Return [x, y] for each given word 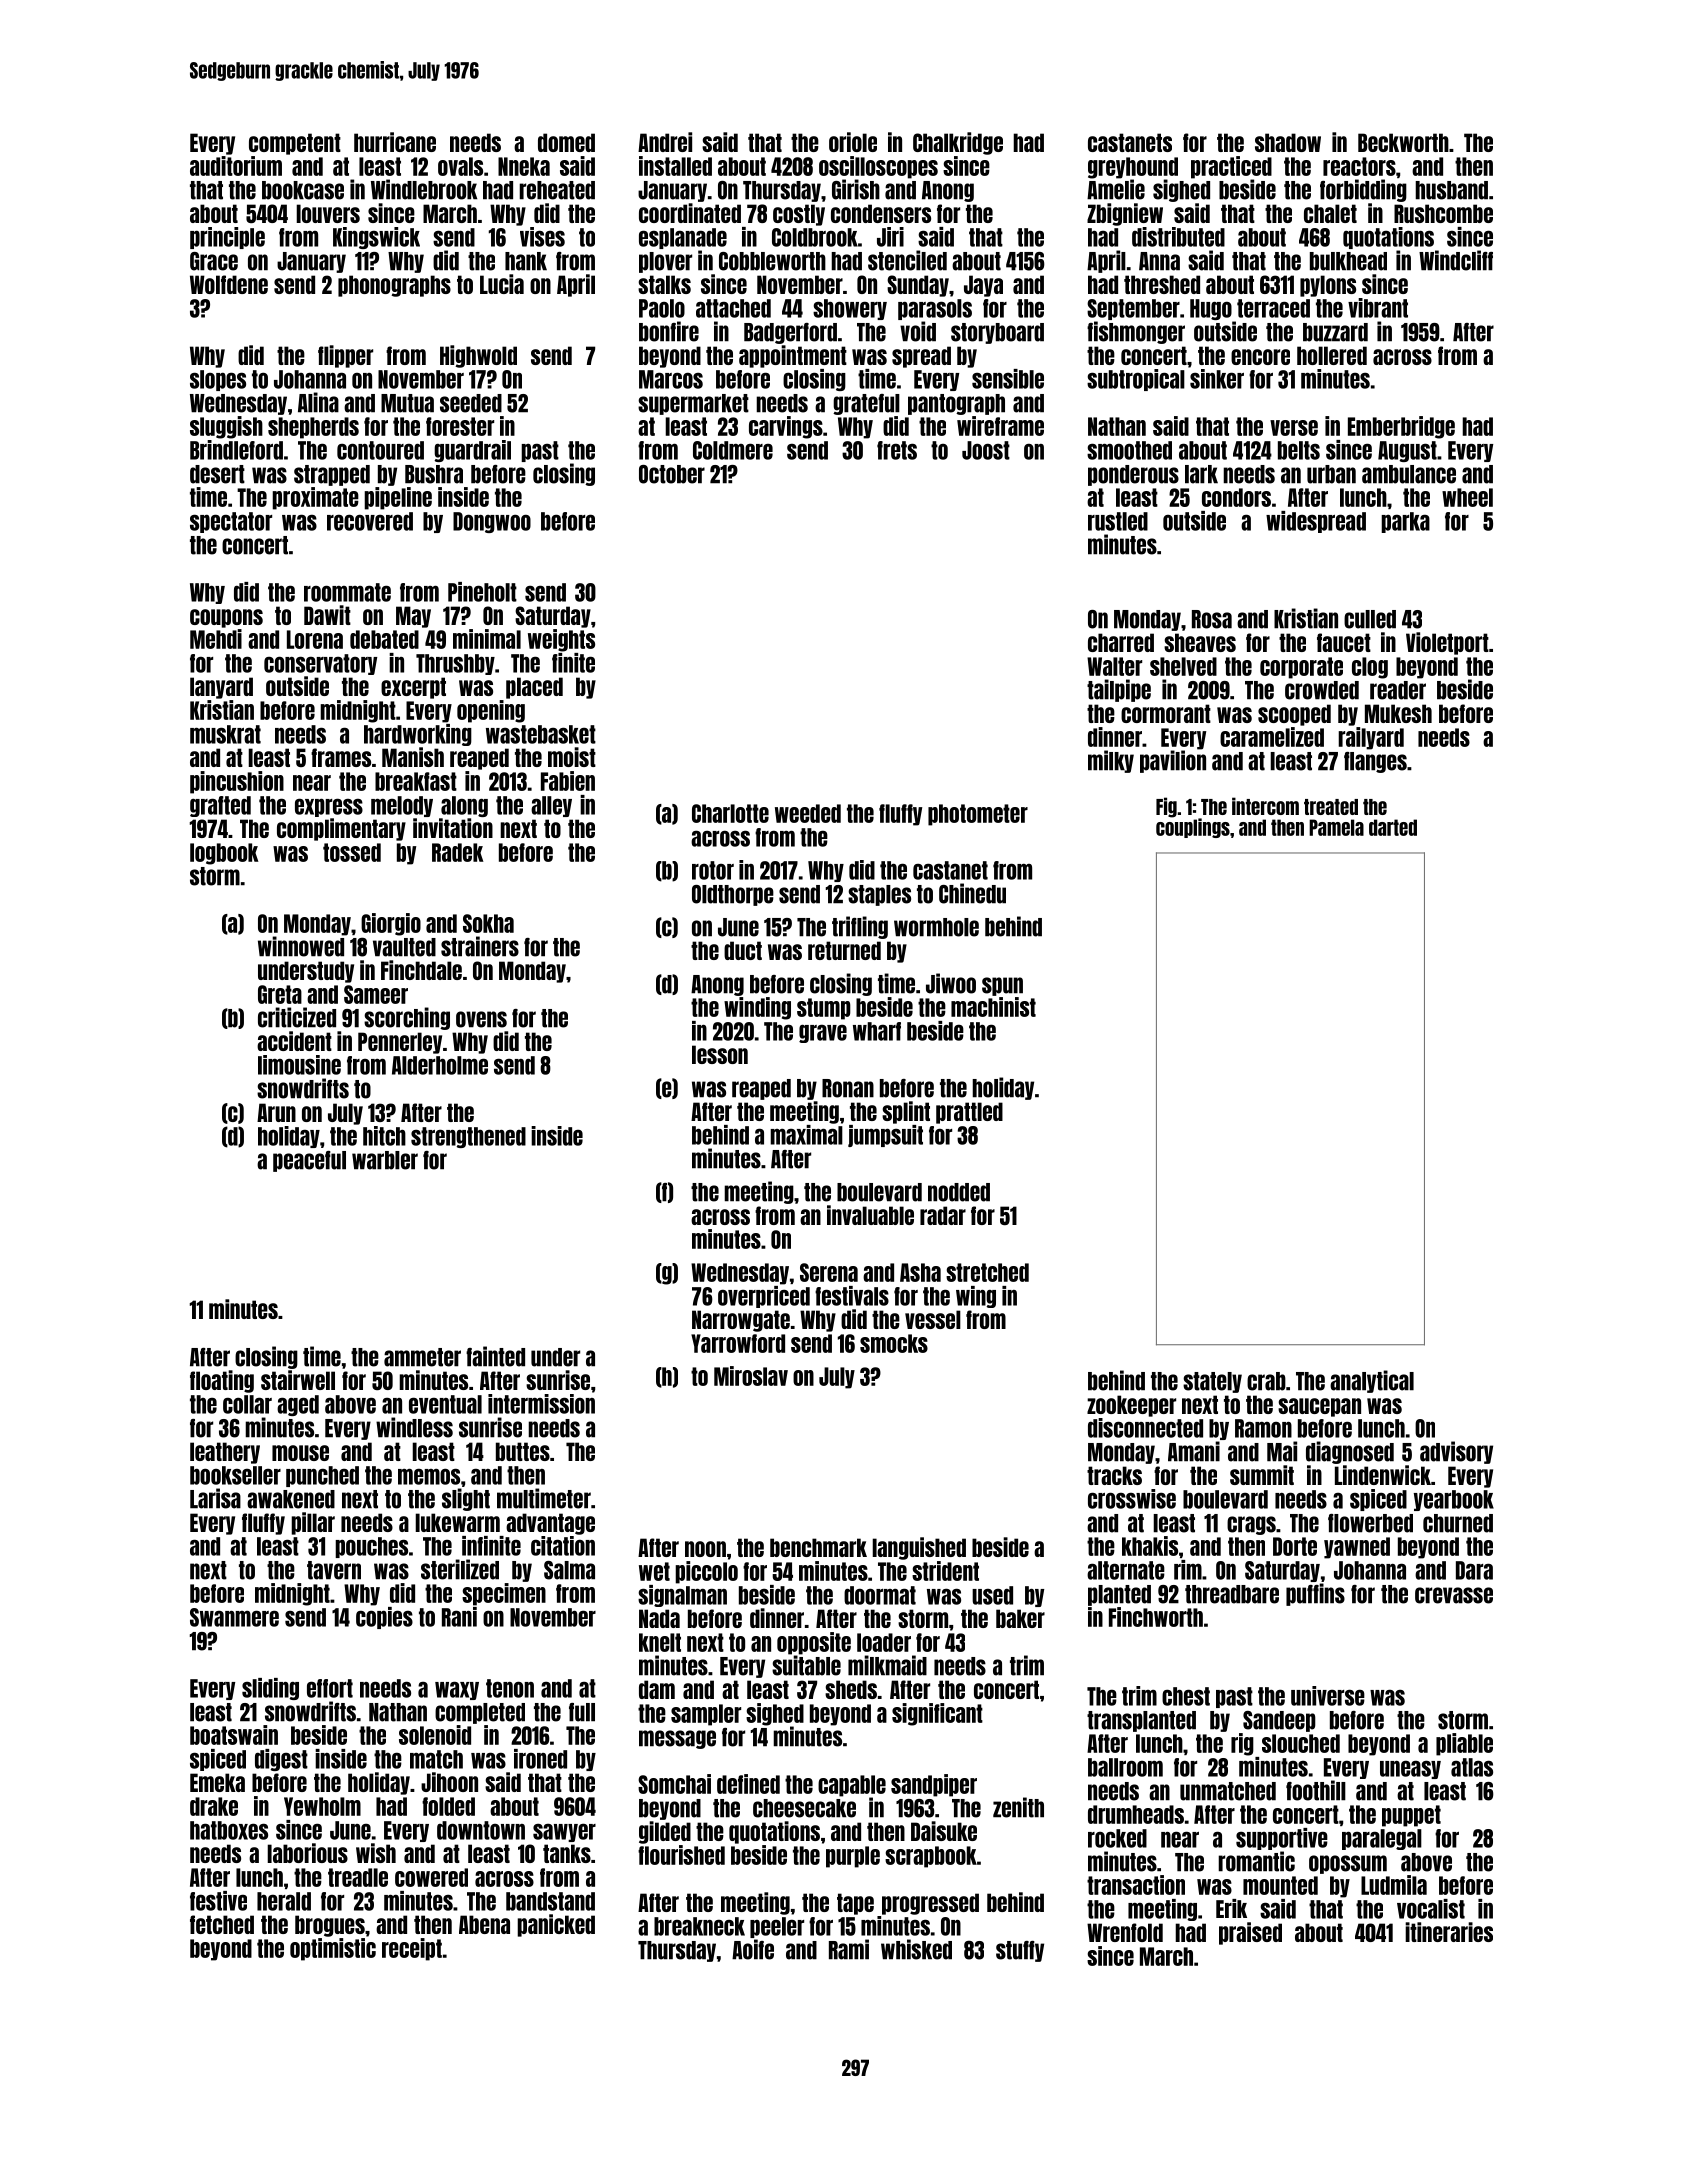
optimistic [333, 1949]
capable [852, 1786]
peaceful [309, 1161]
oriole [853, 142]
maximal [806, 1135]
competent [295, 144]
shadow [1288, 142]
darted [1393, 827]
